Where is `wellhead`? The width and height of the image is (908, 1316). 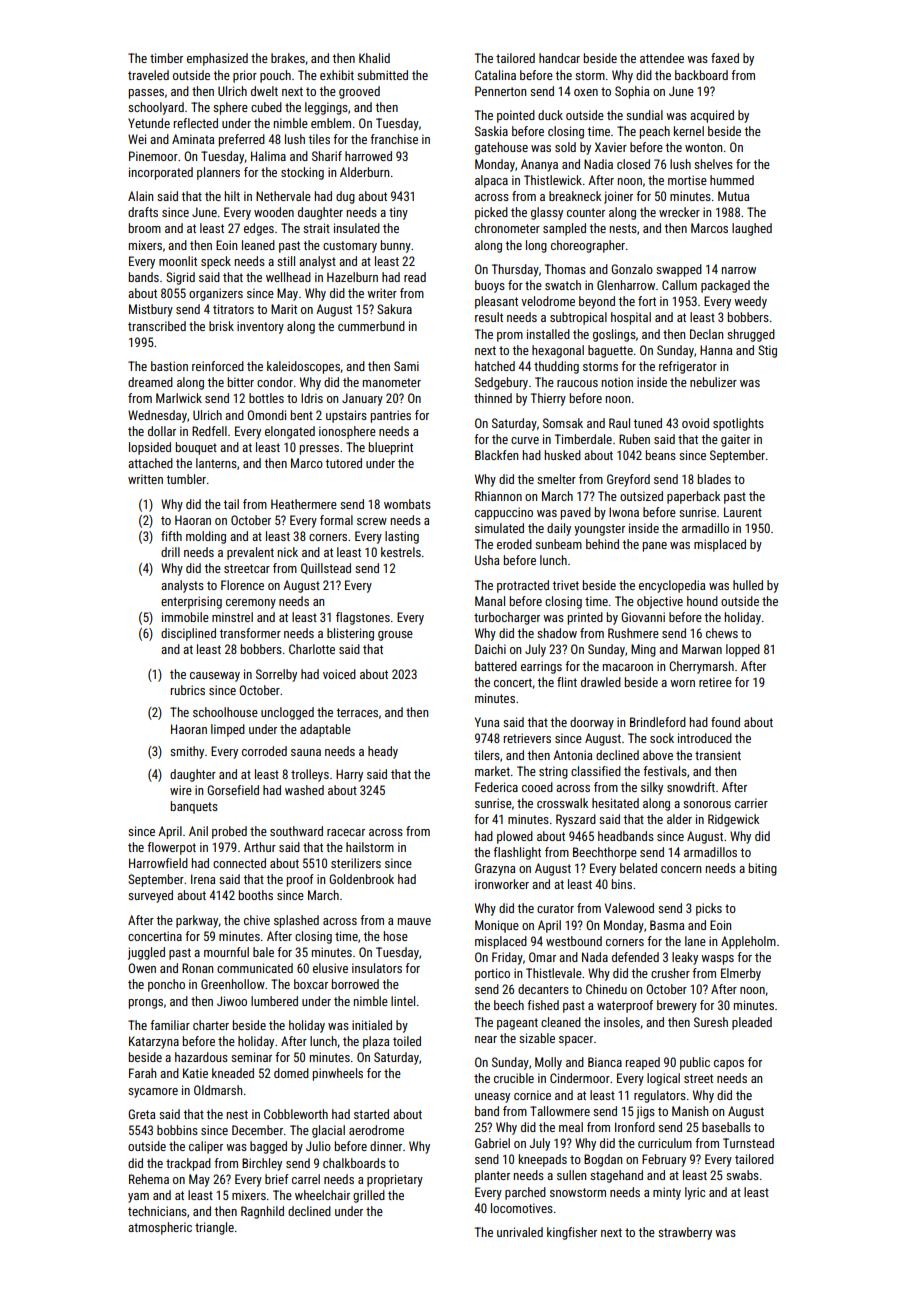 wellhead is located at coordinates (288, 277).
